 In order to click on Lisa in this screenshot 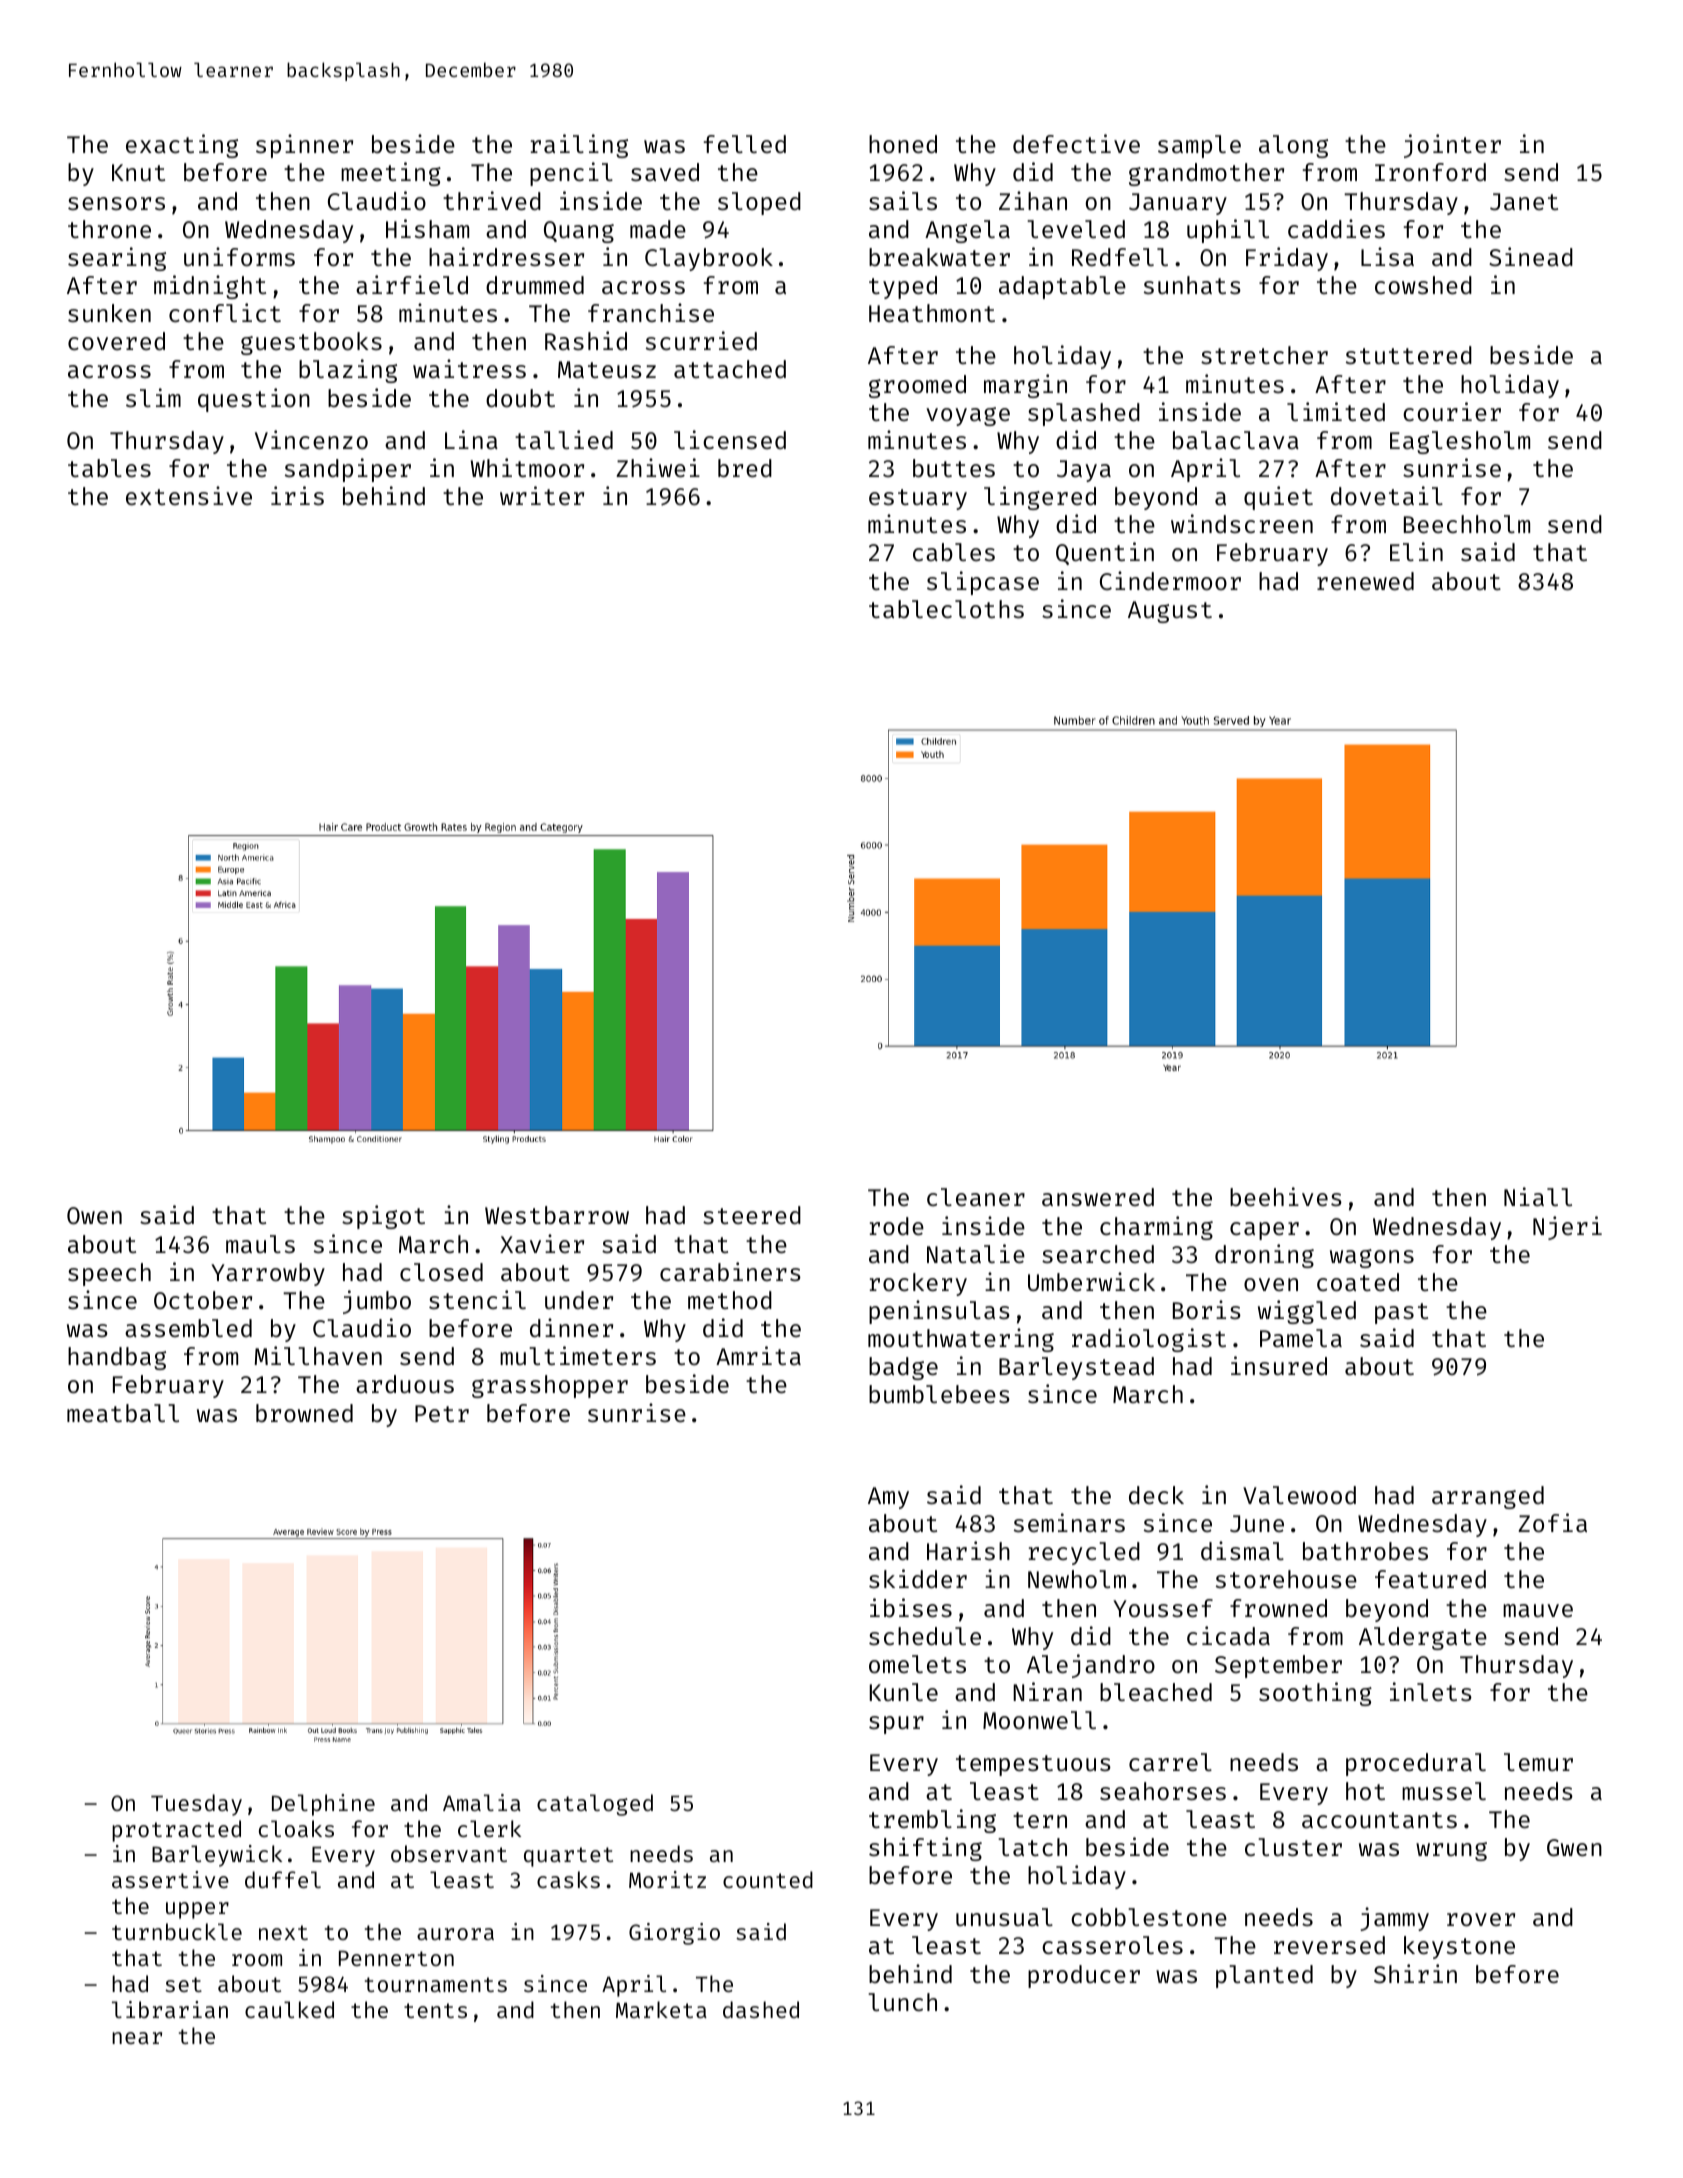, I will do `click(1387, 256)`.
